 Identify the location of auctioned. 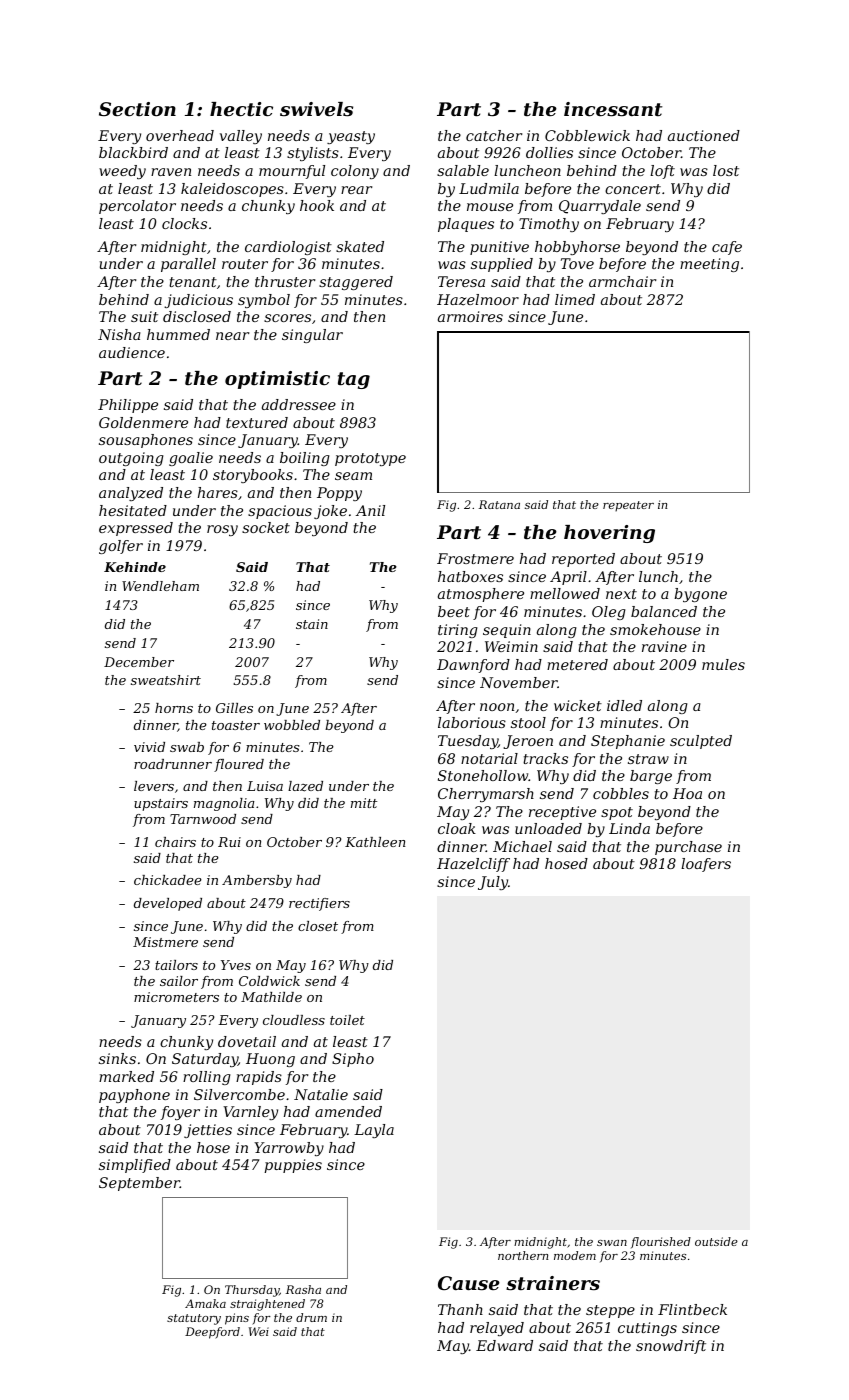
(704, 135).
